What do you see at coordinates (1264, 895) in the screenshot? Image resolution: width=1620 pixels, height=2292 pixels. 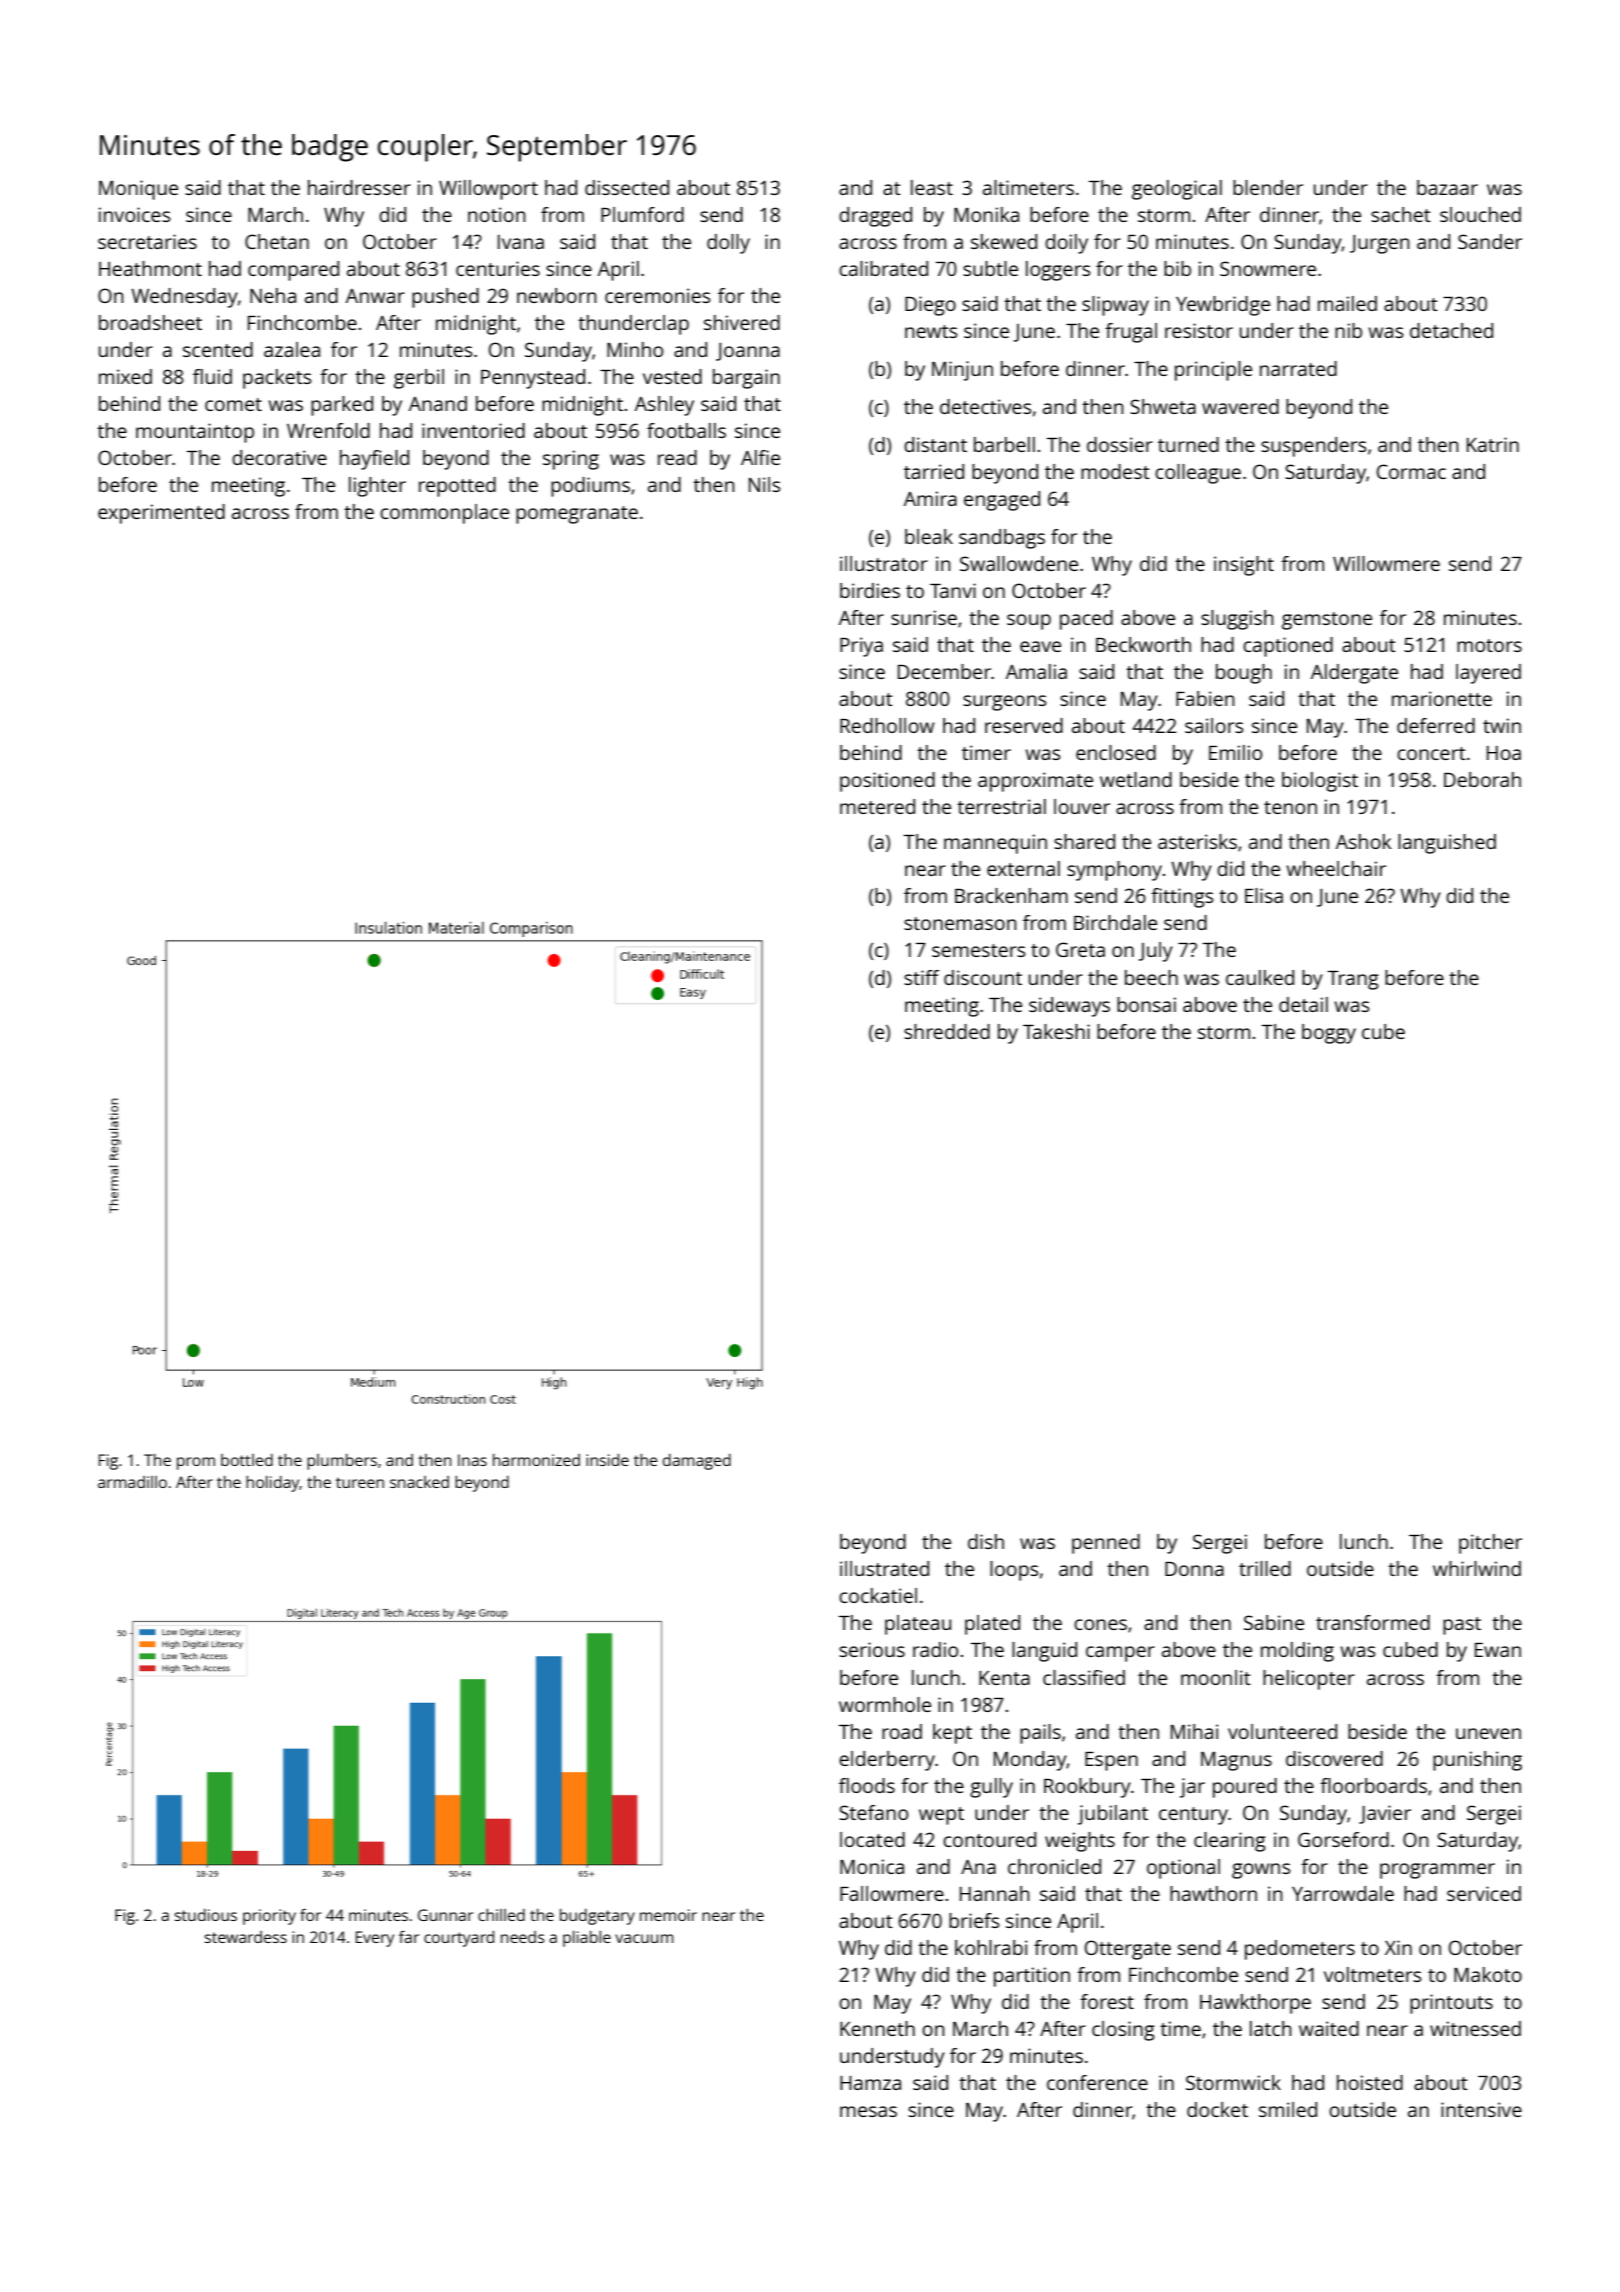 I see `Elisa` at bounding box center [1264, 895].
